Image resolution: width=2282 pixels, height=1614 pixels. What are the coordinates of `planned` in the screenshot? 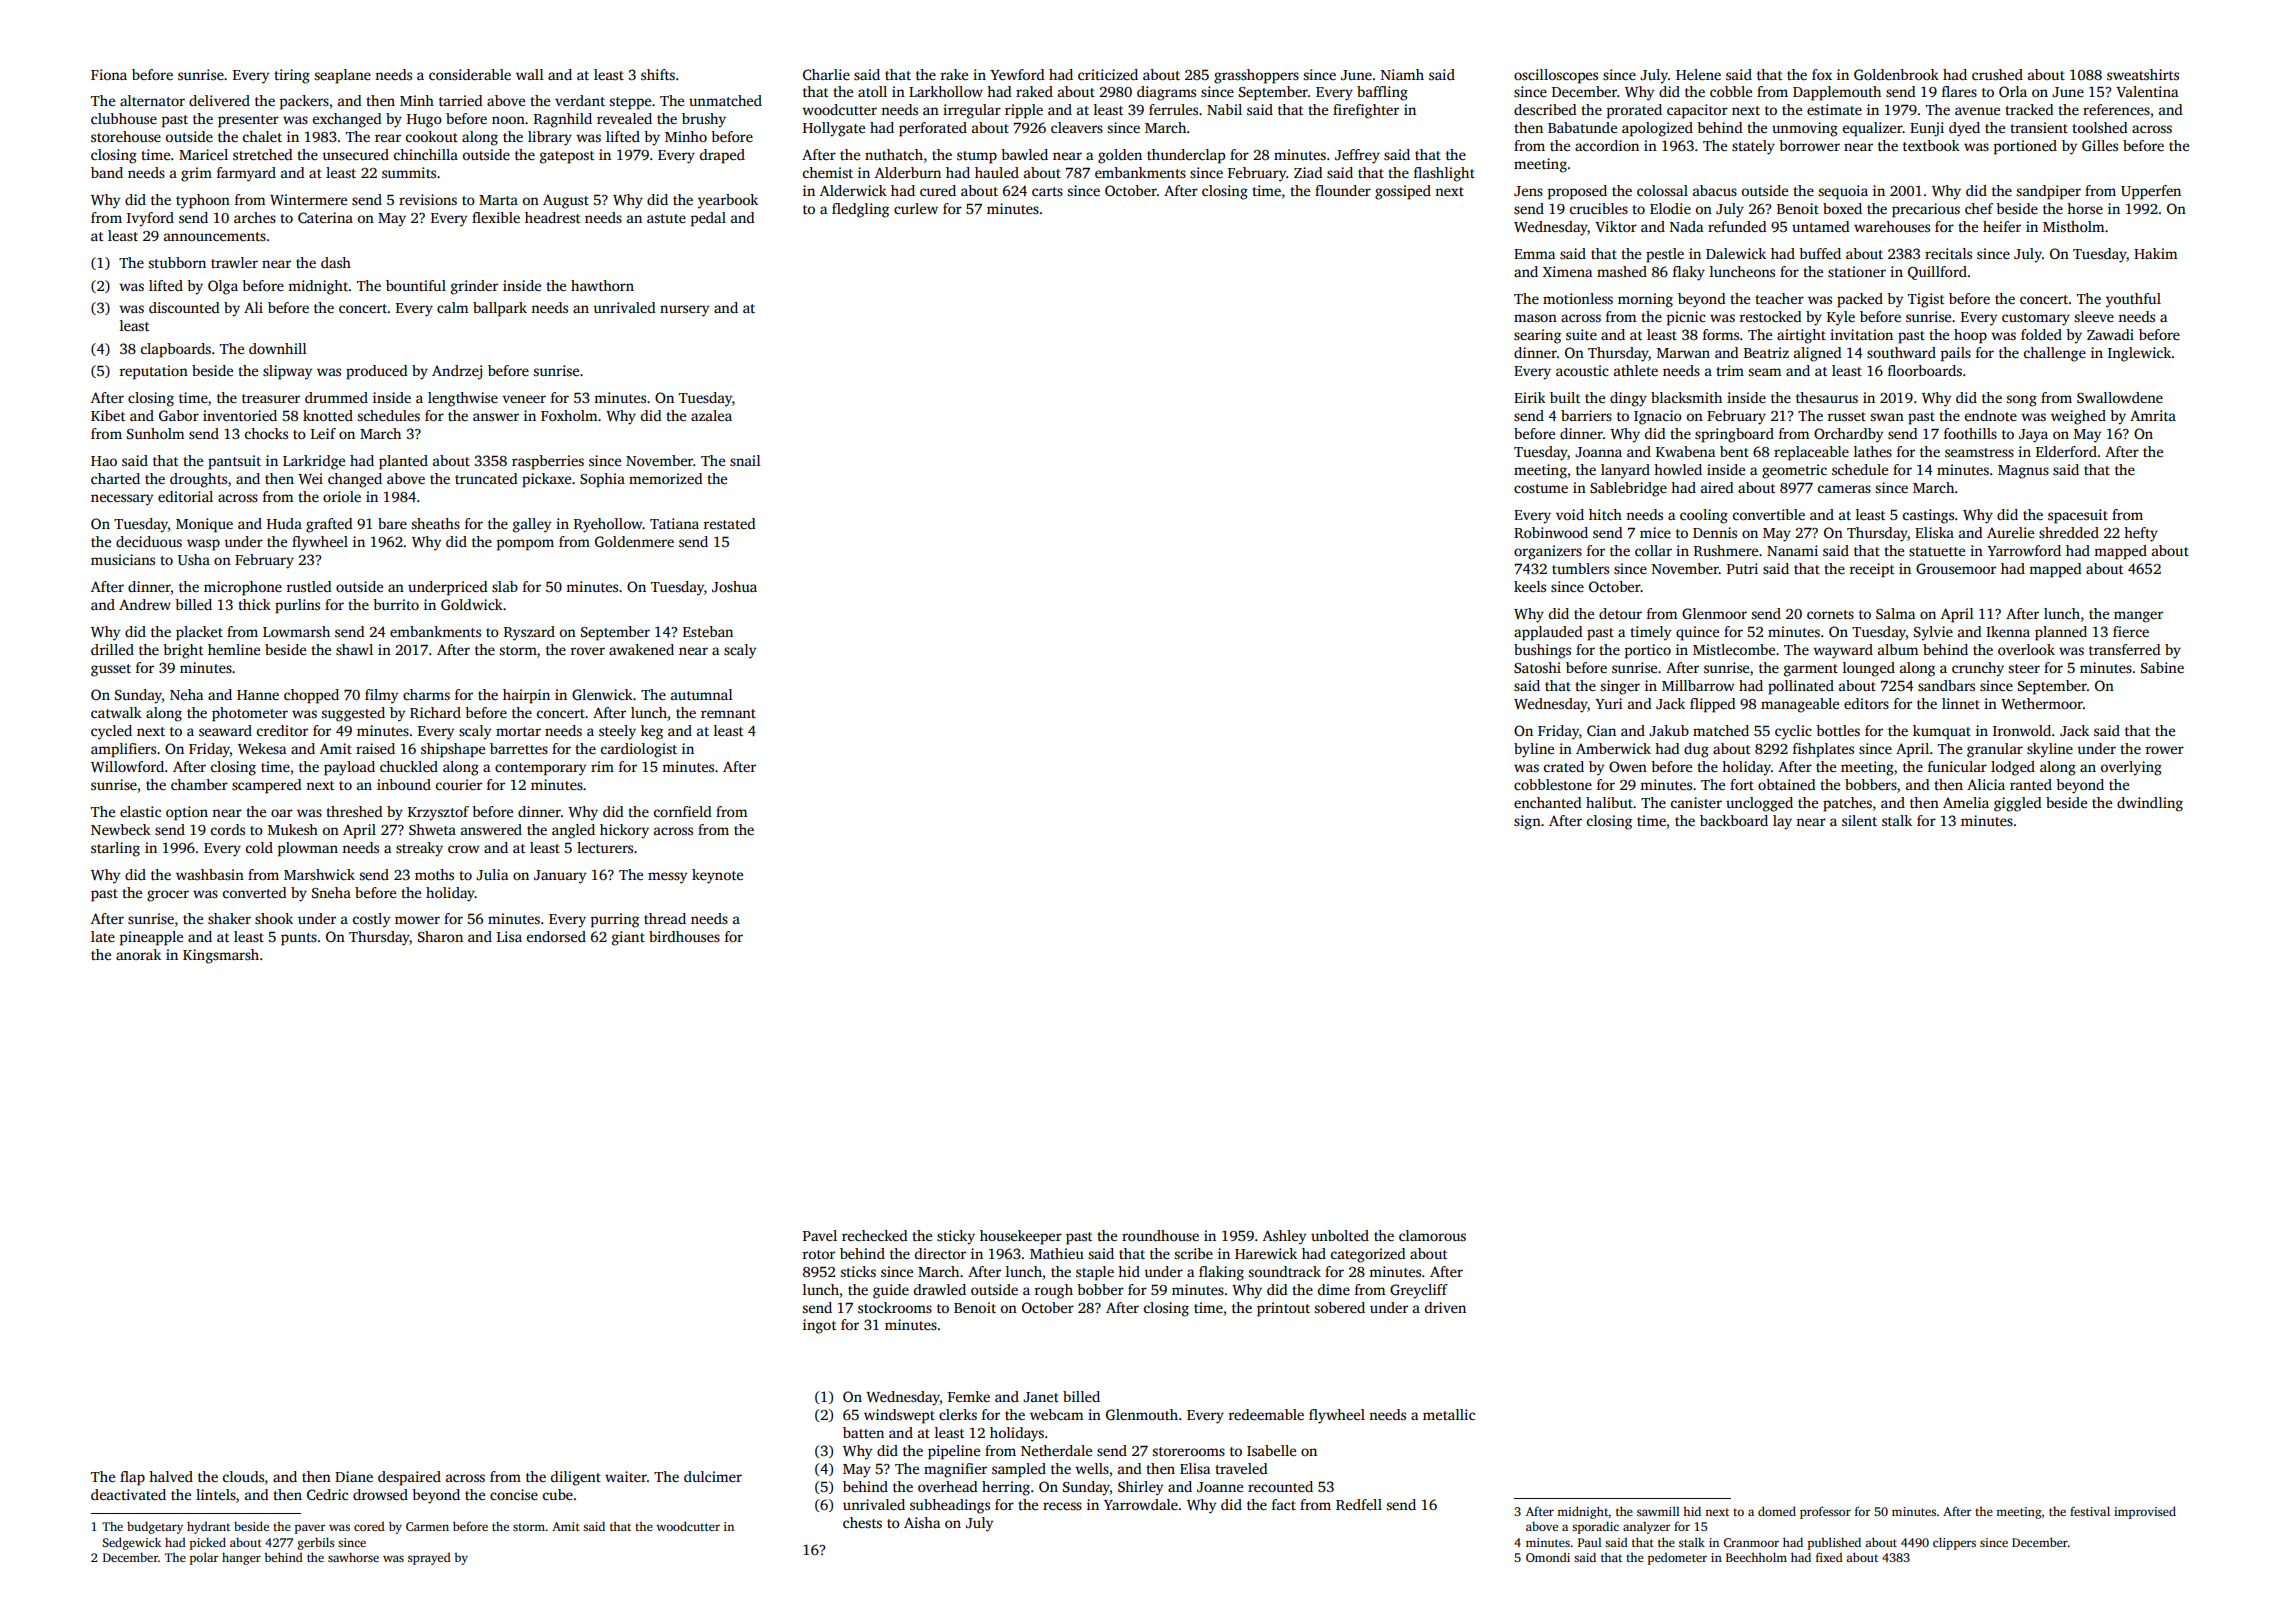 It's located at (2061, 633).
